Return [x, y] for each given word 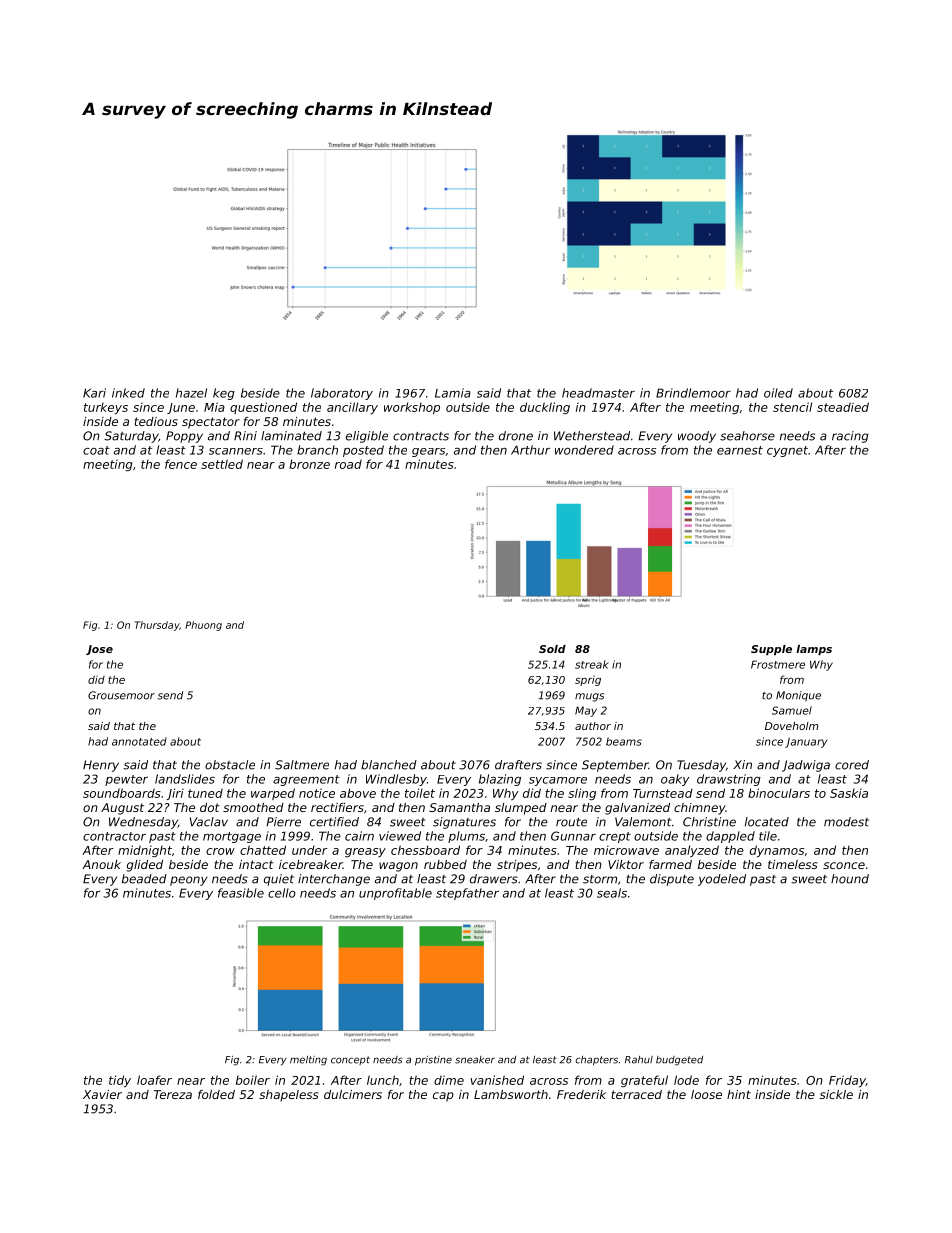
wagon [398, 867]
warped [273, 794]
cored [852, 765]
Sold [552, 649]
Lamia [453, 393]
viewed [400, 836]
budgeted [679, 1061]
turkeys [106, 408]
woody [697, 437]
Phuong [203, 626]
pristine [433, 1061]
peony [189, 881]
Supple [771, 650]
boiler [253, 1080]
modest [846, 822]
